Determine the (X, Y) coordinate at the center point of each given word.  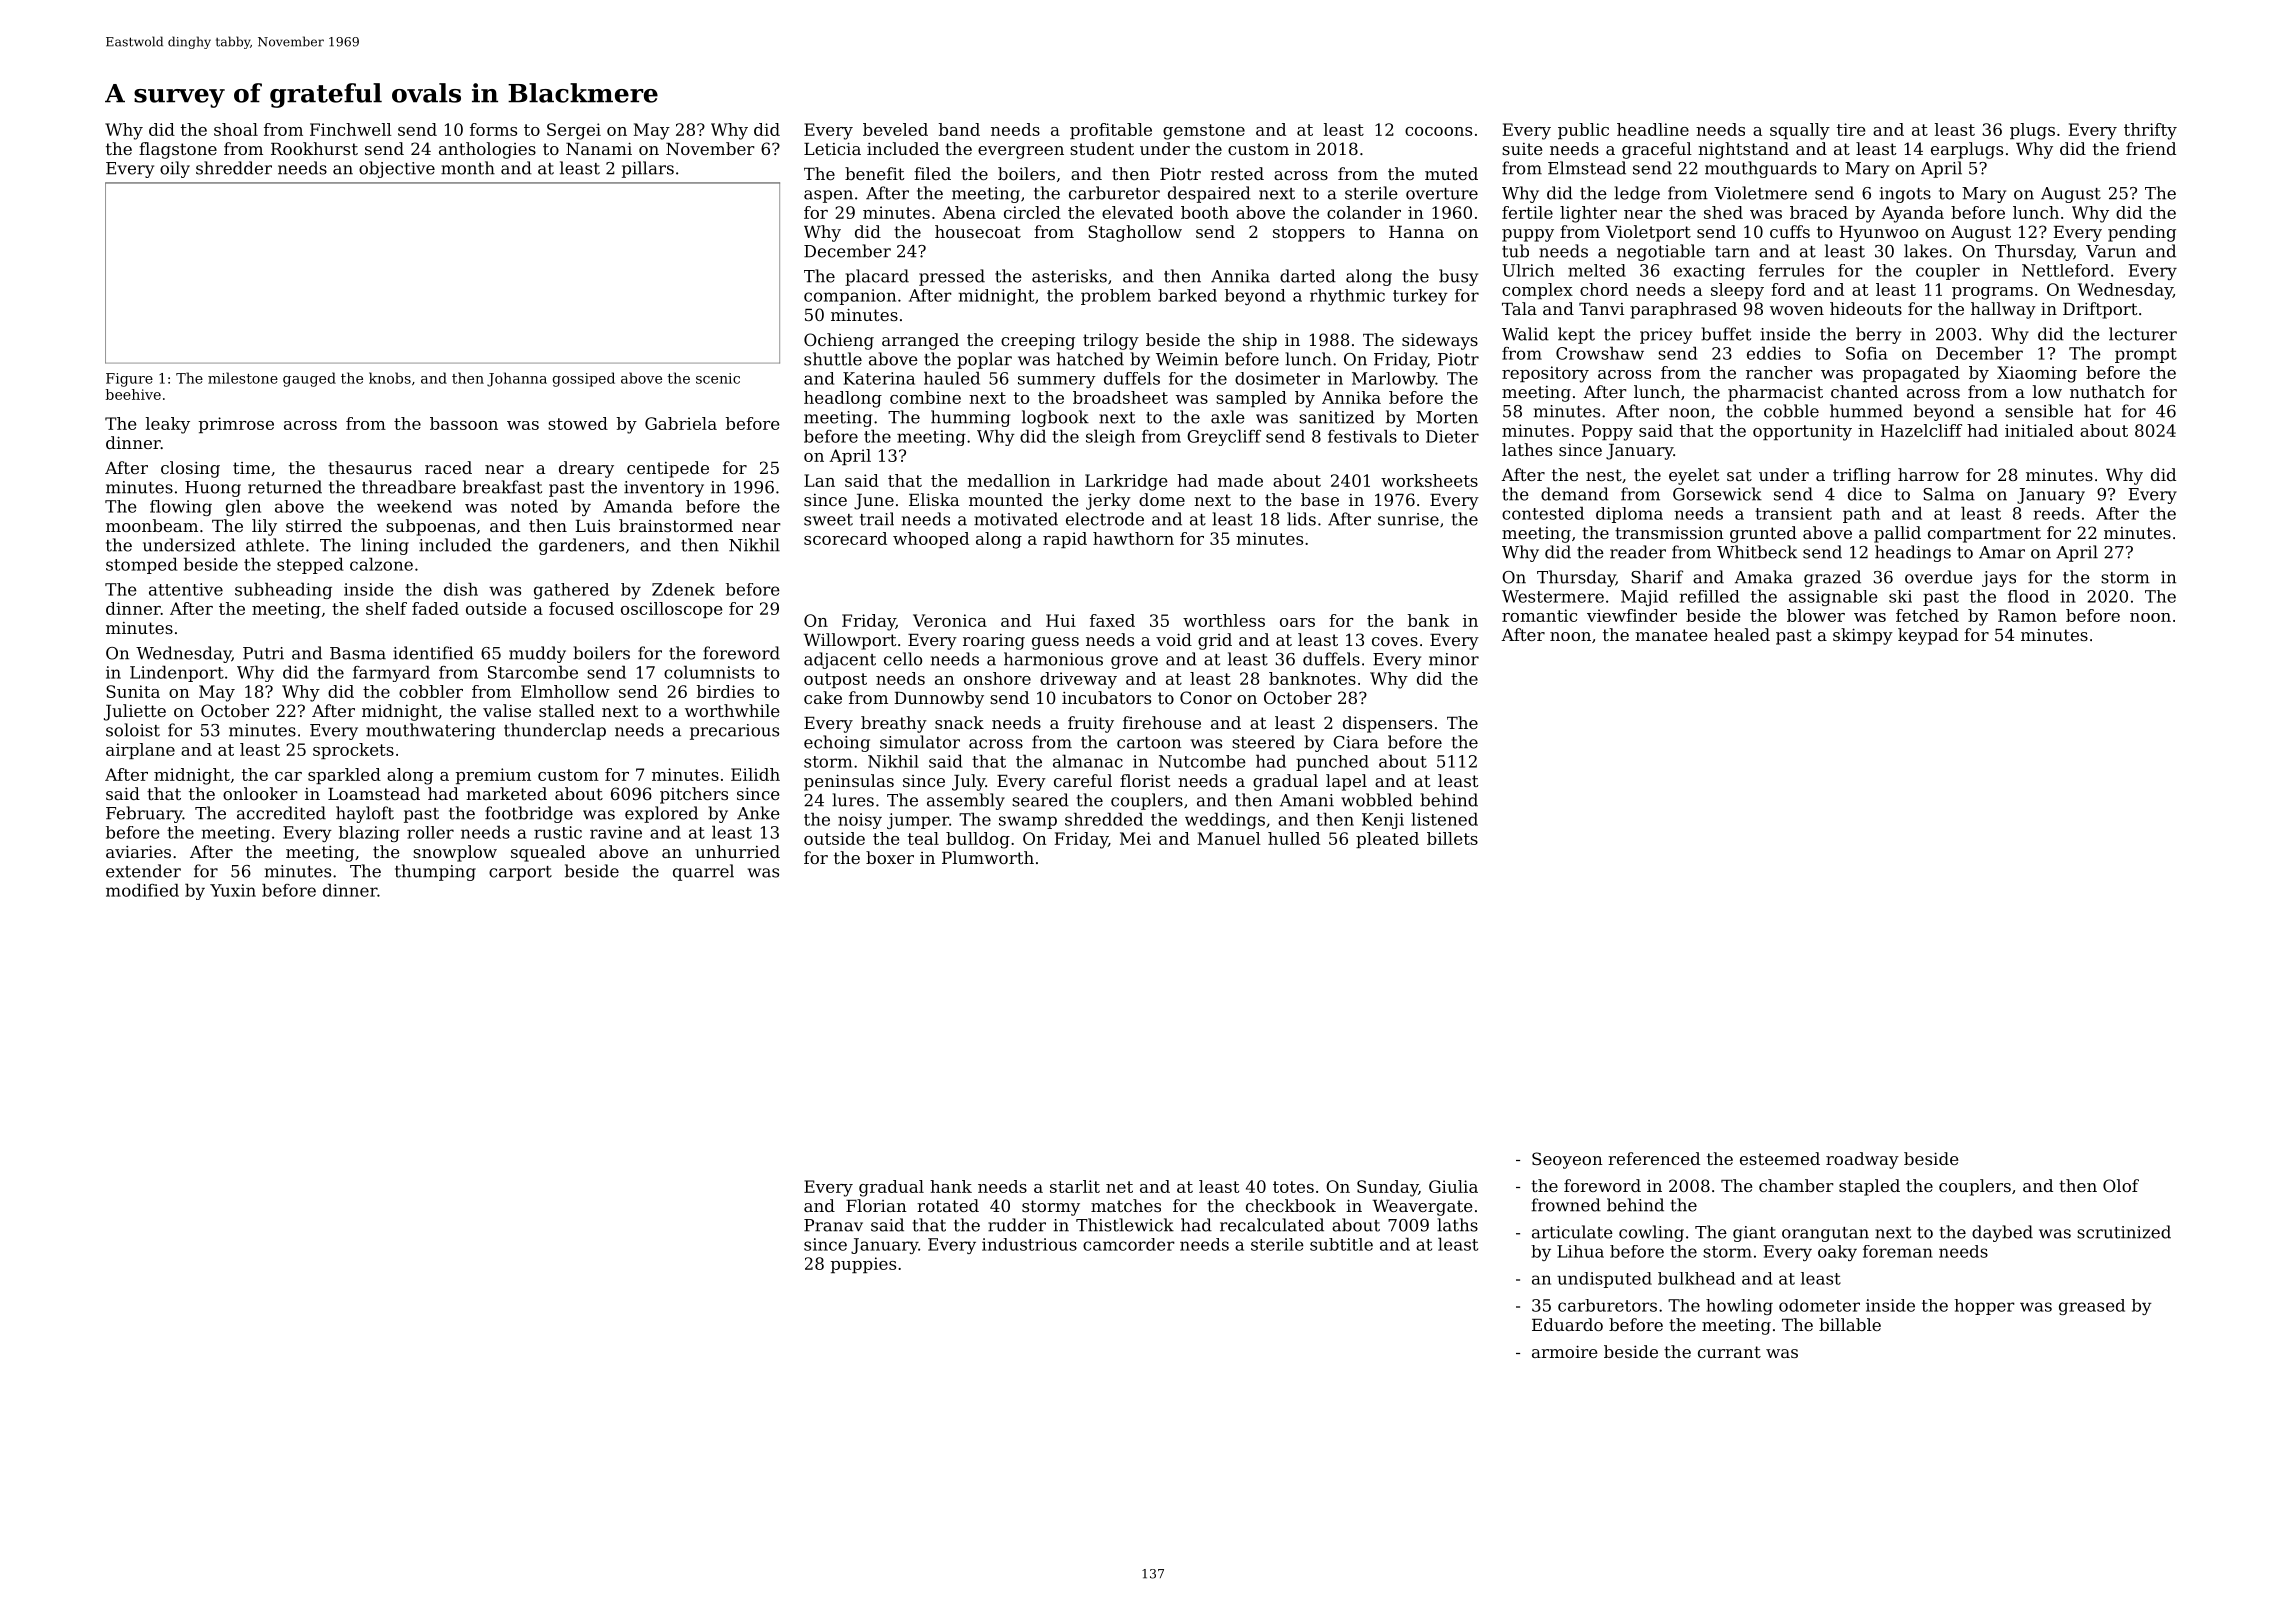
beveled (895, 129)
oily (175, 169)
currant (1729, 1352)
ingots (1905, 195)
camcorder (1129, 1244)
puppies (863, 1265)
